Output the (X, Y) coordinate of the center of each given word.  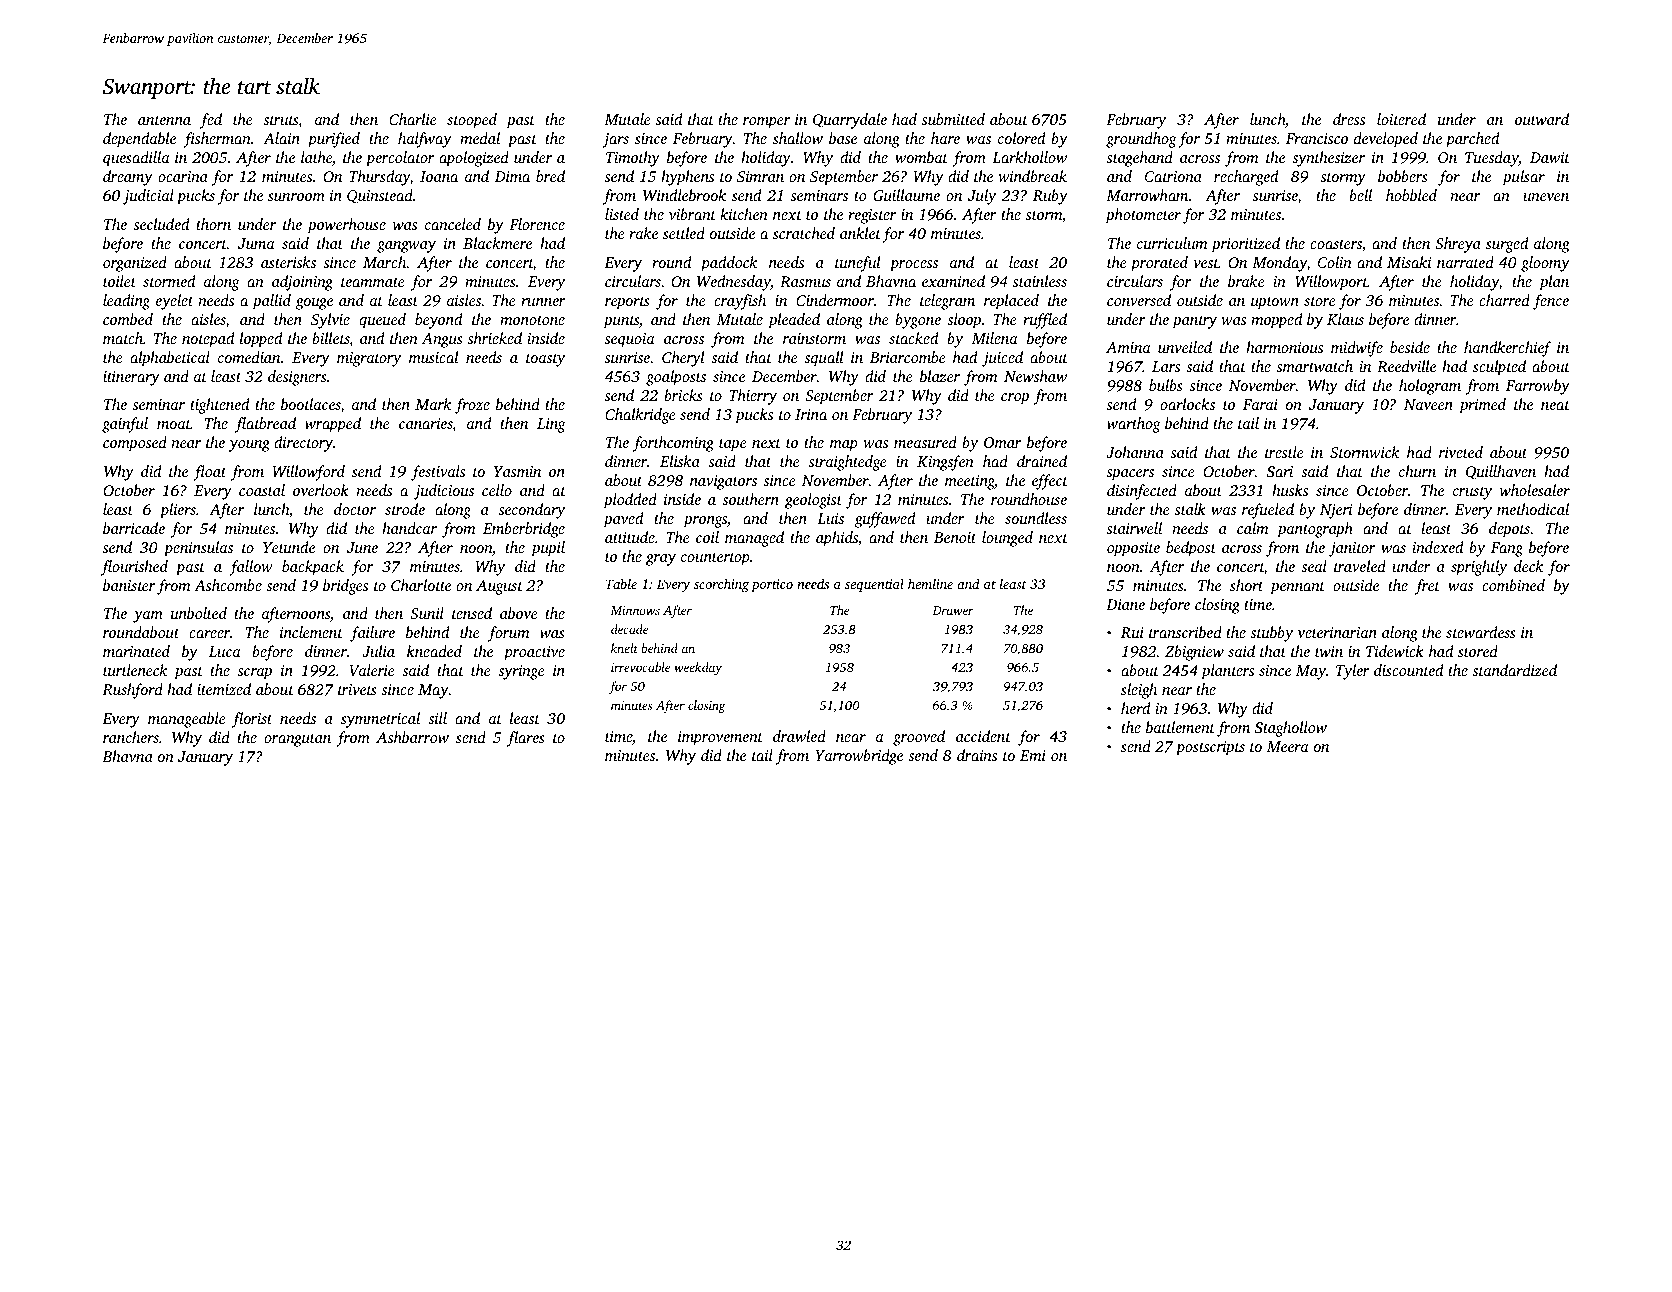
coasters (1336, 244)
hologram (1430, 387)
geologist (813, 501)
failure (372, 634)
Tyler (1353, 672)
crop (1015, 399)
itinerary (131, 378)
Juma (256, 243)
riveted (1461, 452)
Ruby (1050, 197)
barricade (134, 528)
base (843, 138)
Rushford (132, 691)
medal (480, 138)
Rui (1132, 632)
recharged (1246, 178)
